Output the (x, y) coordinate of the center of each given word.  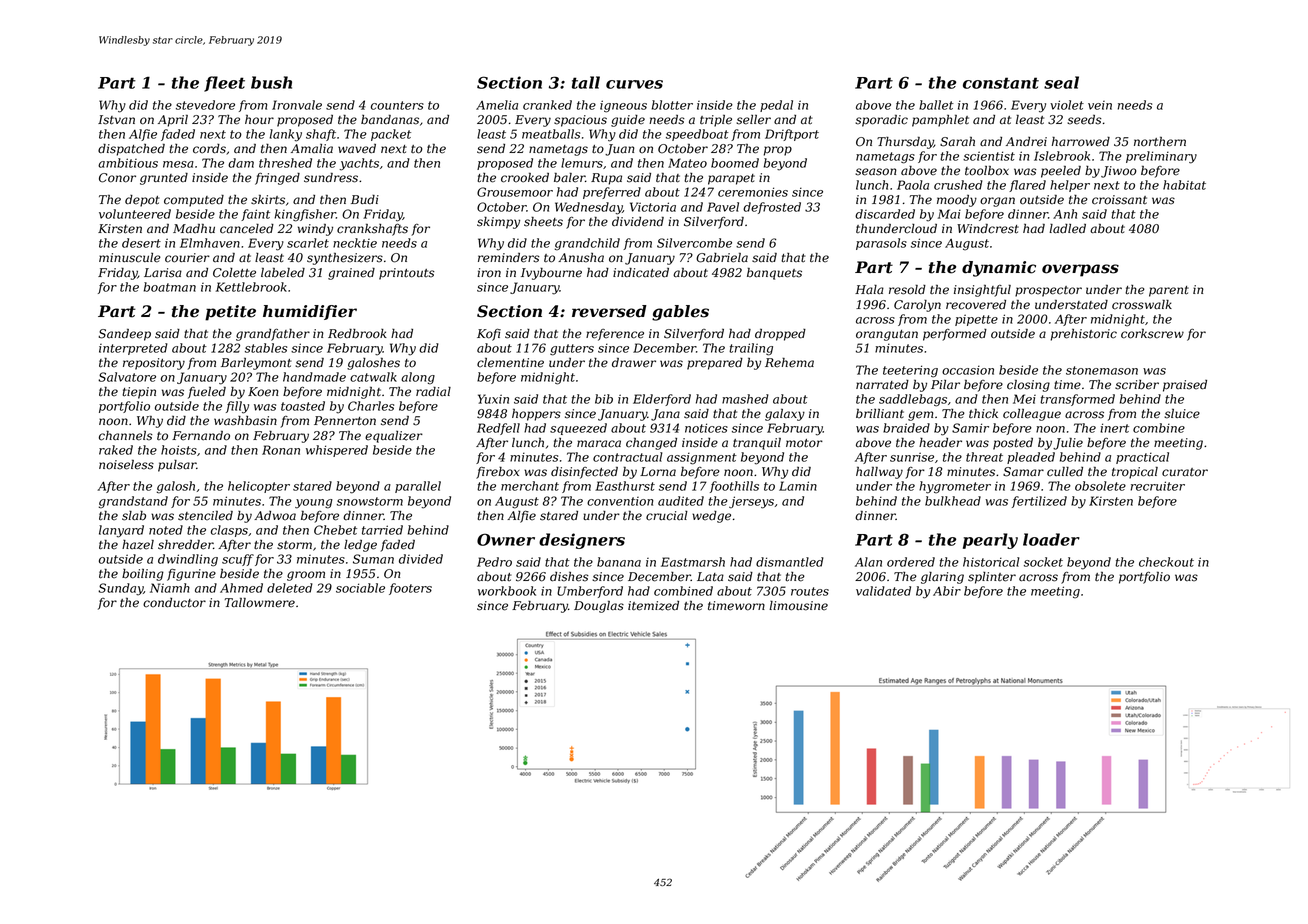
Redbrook (357, 334)
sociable (360, 588)
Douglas (599, 607)
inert (1114, 428)
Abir (947, 591)
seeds (1084, 120)
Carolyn (917, 306)
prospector (1048, 291)
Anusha (581, 258)
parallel (418, 487)
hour (259, 119)
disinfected (584, 473)
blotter (672, 105)
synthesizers (345, 258)
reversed (609, 311)
